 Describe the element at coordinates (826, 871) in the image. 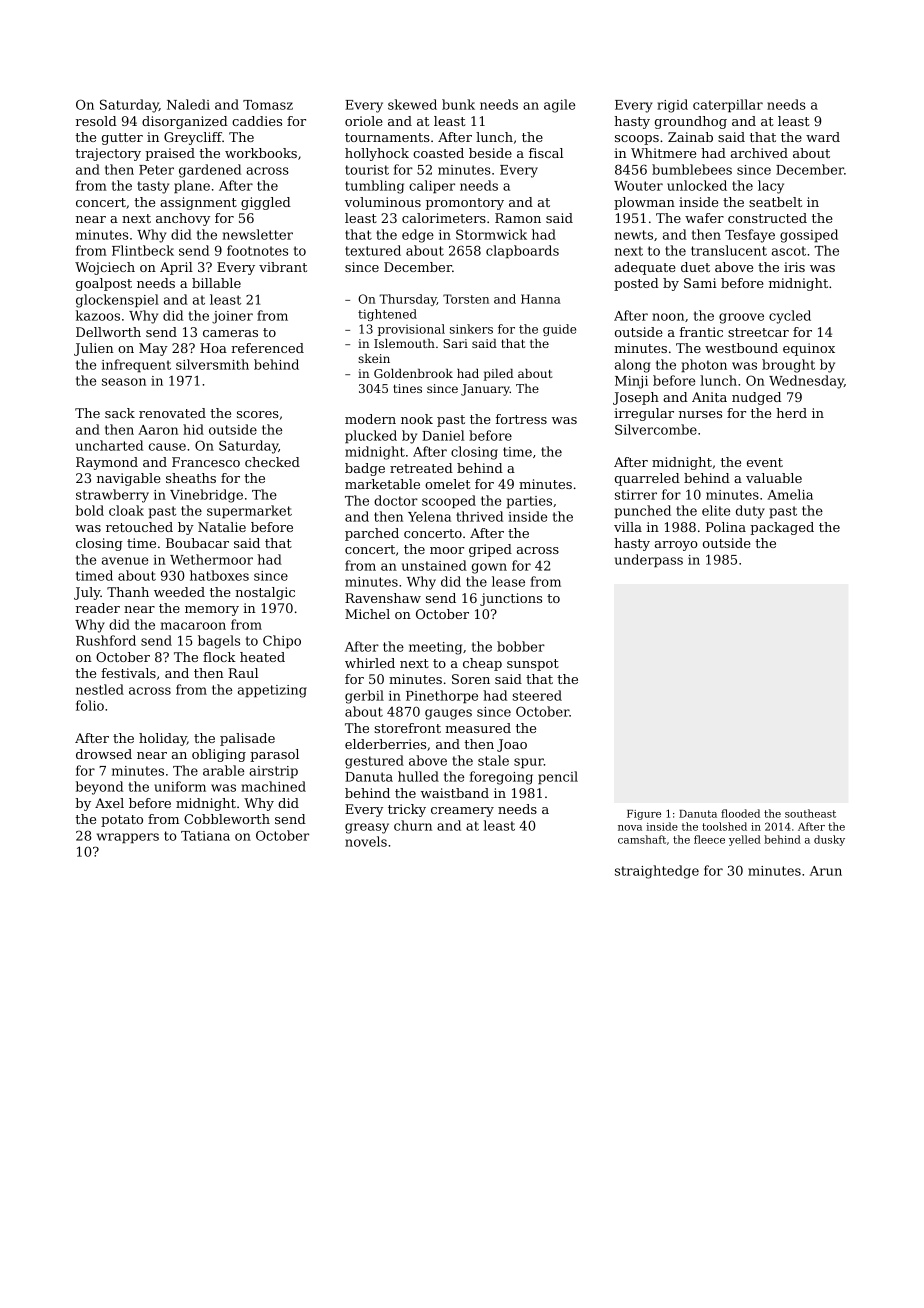

I see `Arun` at that location.
